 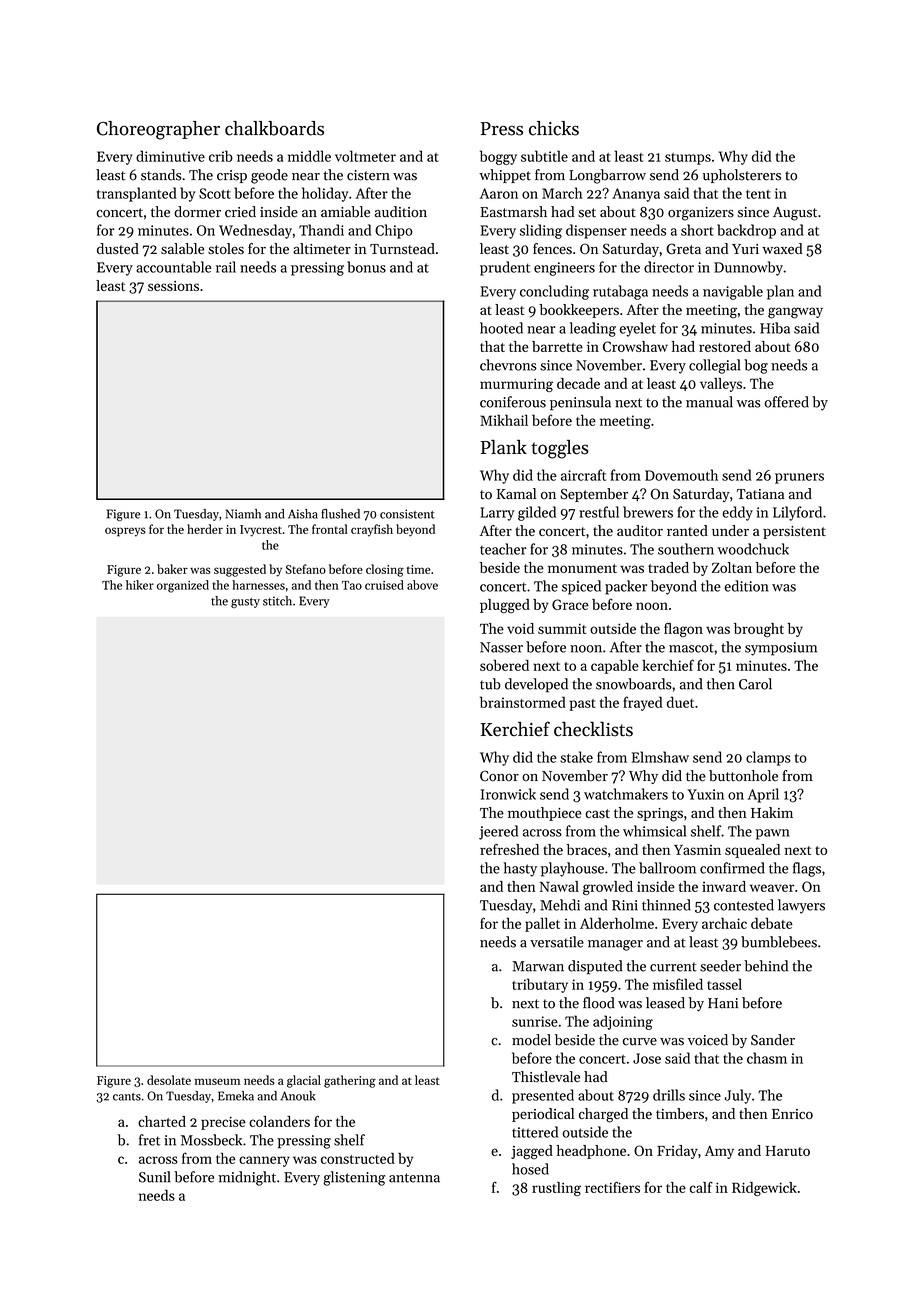 I want to click on tub, so click(x=490, y=684).
